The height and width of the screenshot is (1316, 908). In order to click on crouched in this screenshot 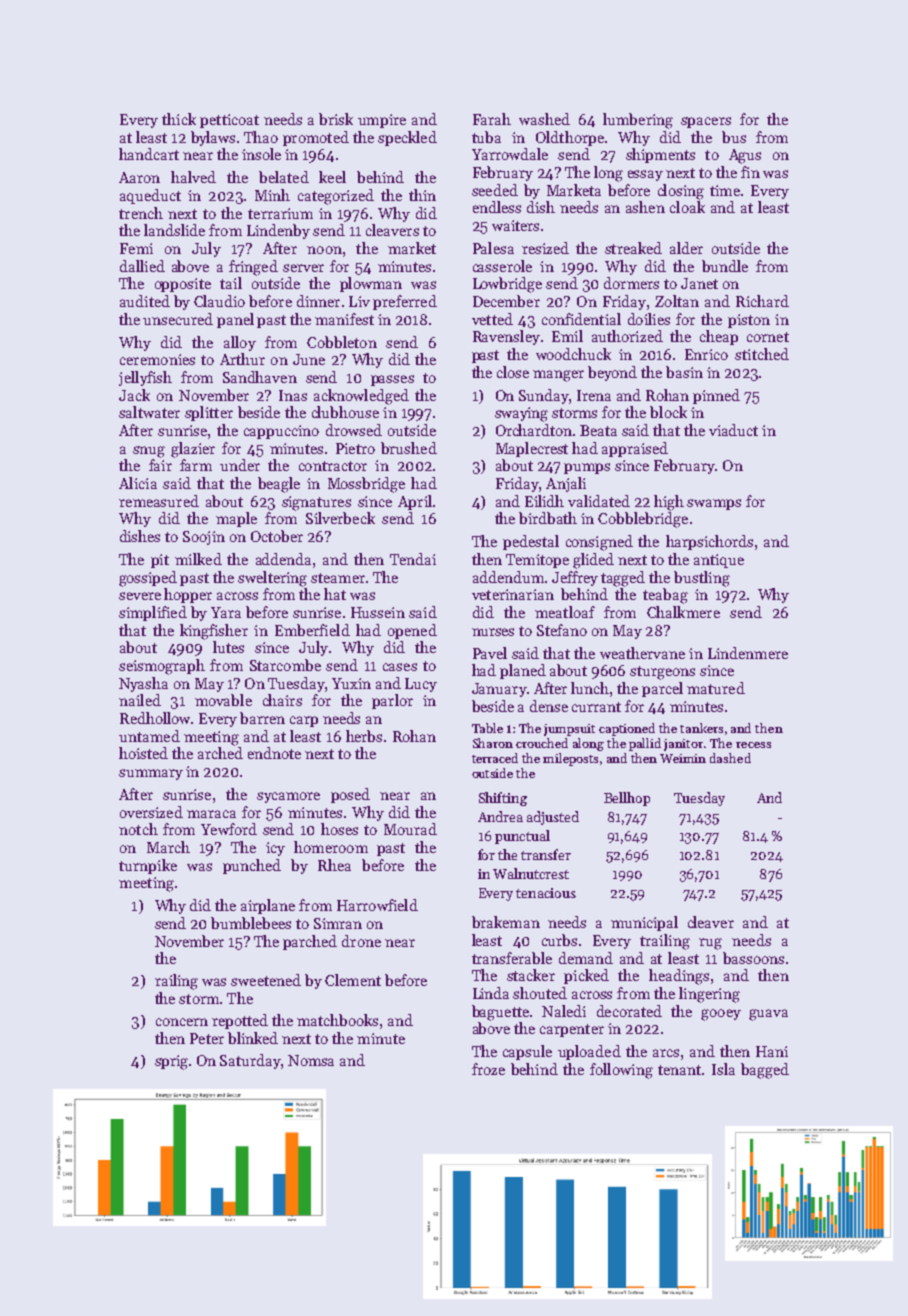, I will do `click(542, 743)`.
